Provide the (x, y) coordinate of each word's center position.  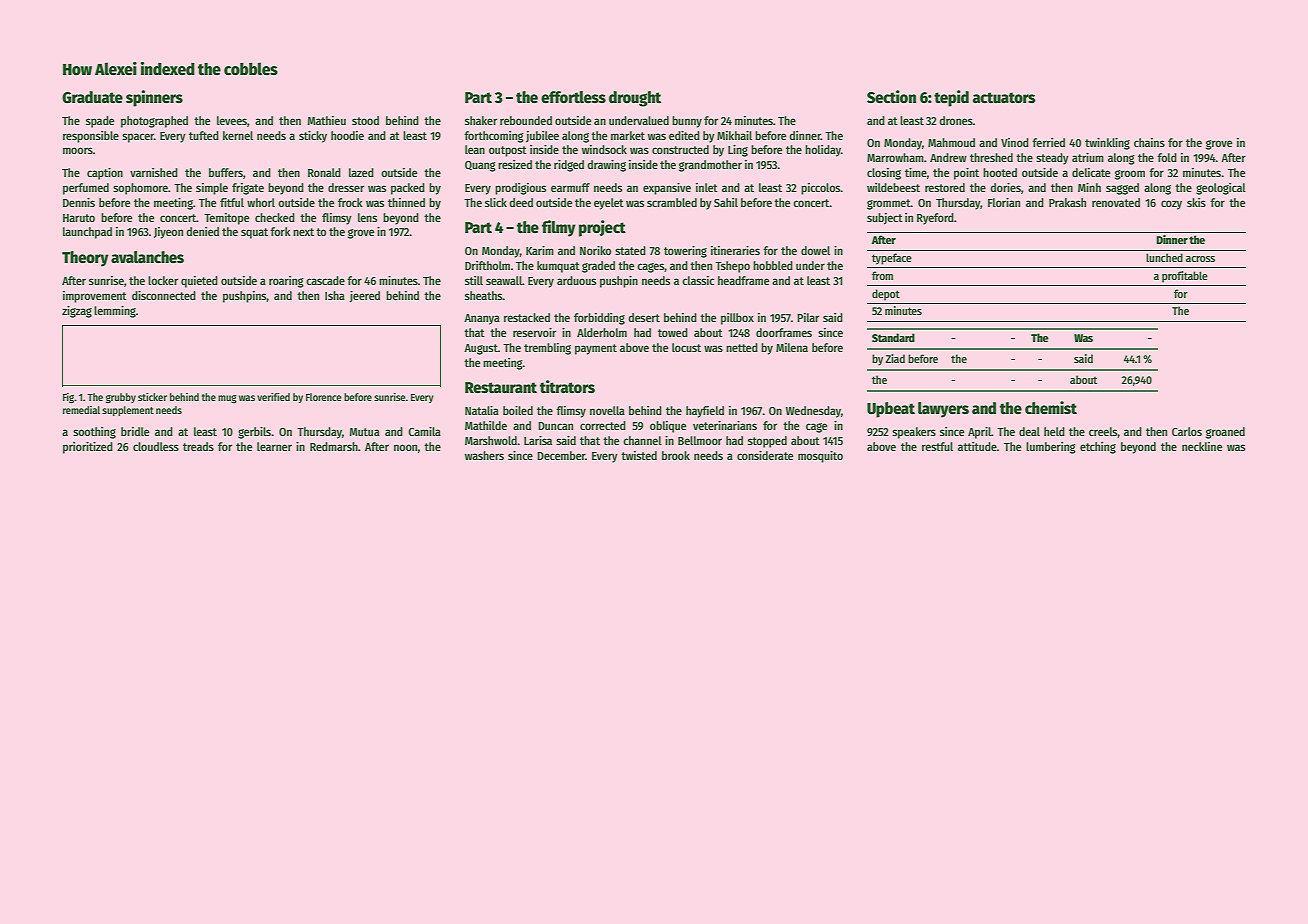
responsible (91, 137)
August (481, 349)
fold (1167, 157)
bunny (687, 122)
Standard (893, 337)
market (628, 135)
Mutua (365, 432)
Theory (85, 259)
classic (698, 280)
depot (886, 295)
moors (78, 150)
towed (673, 332)
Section (891, 97)
